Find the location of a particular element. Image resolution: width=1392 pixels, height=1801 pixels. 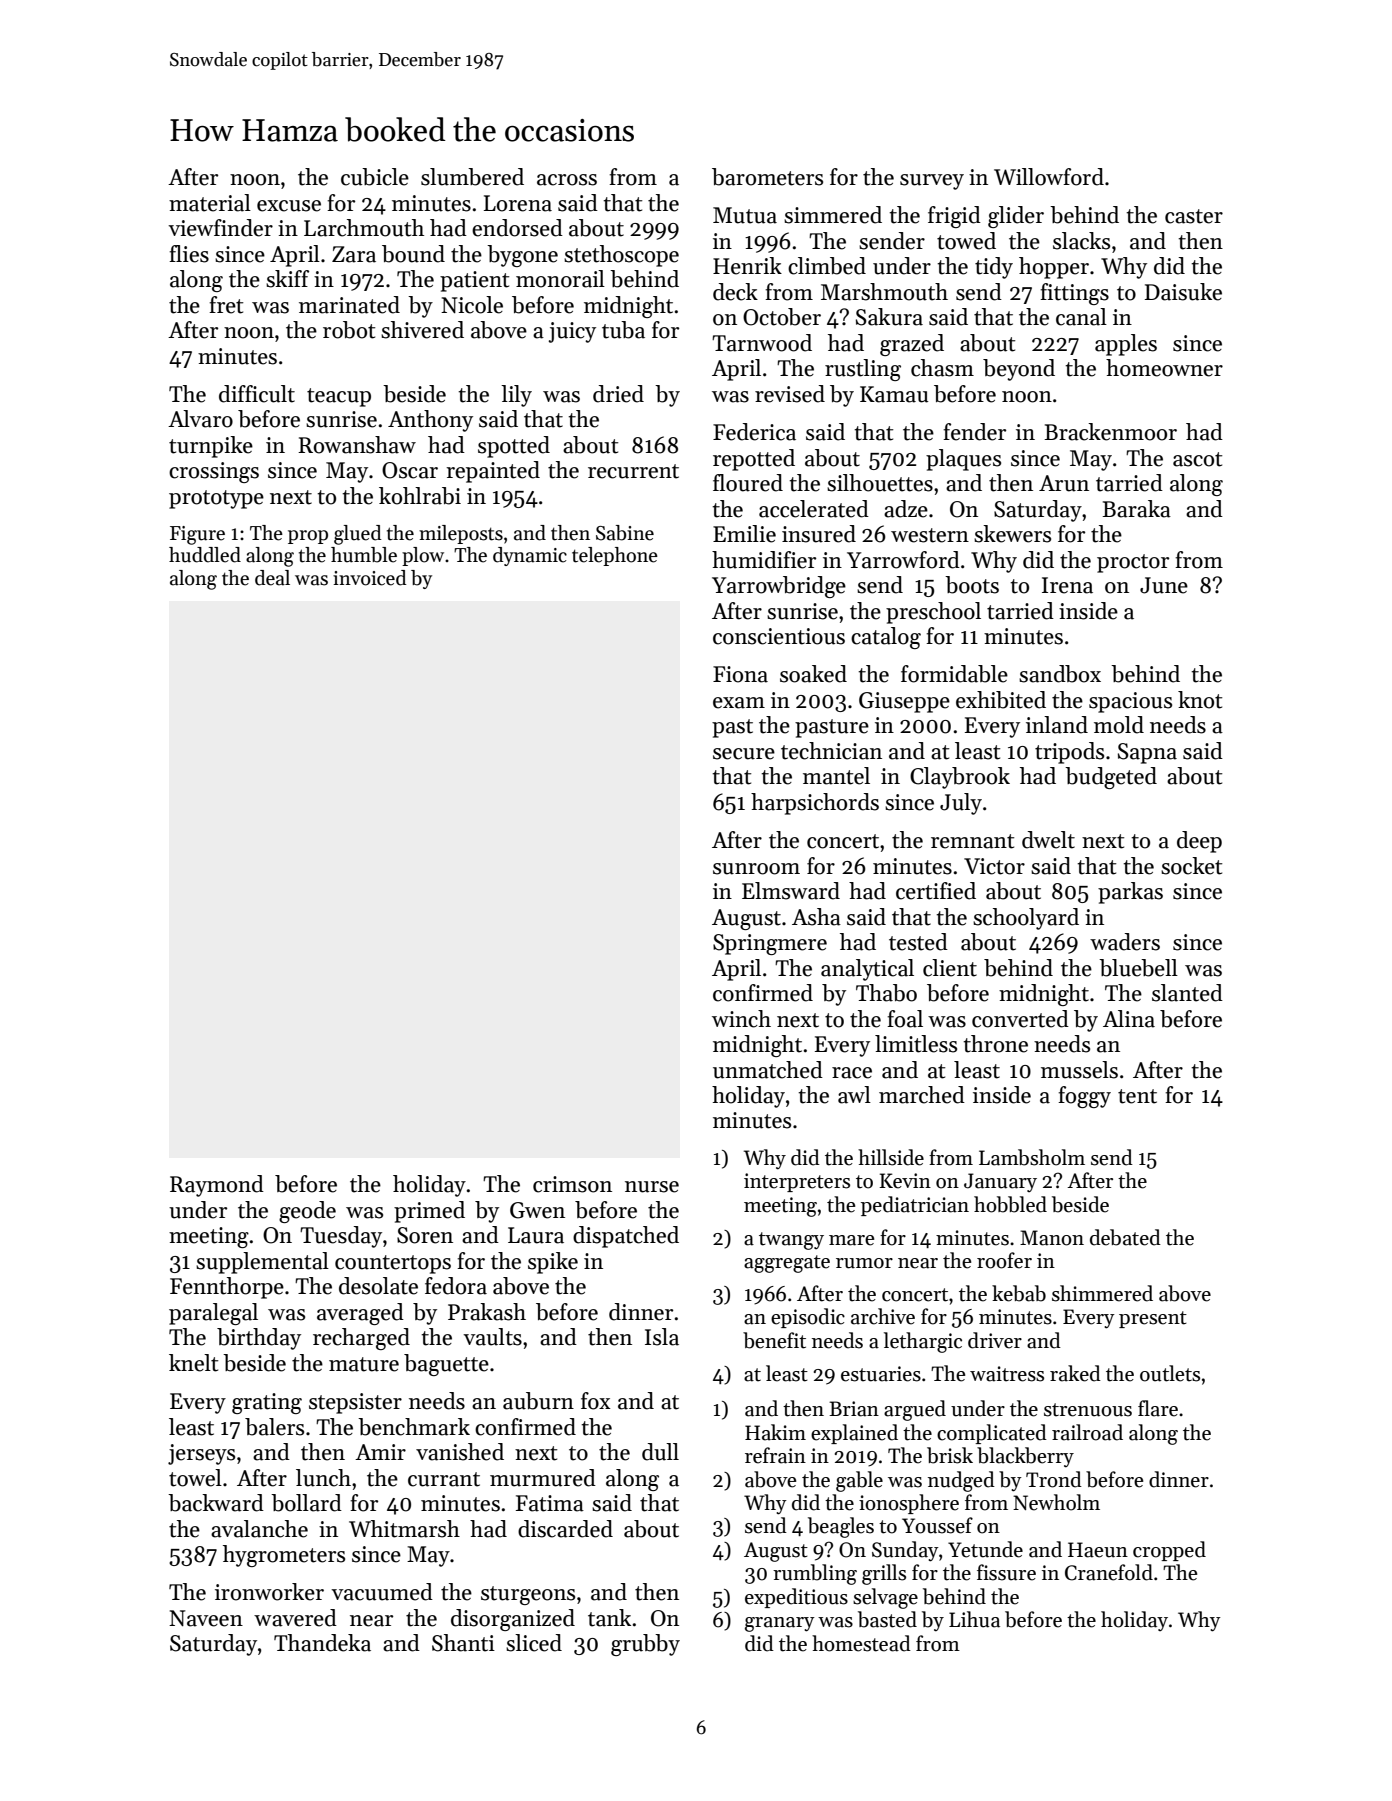

Thandeka is located at coordinates (322, 1643).
